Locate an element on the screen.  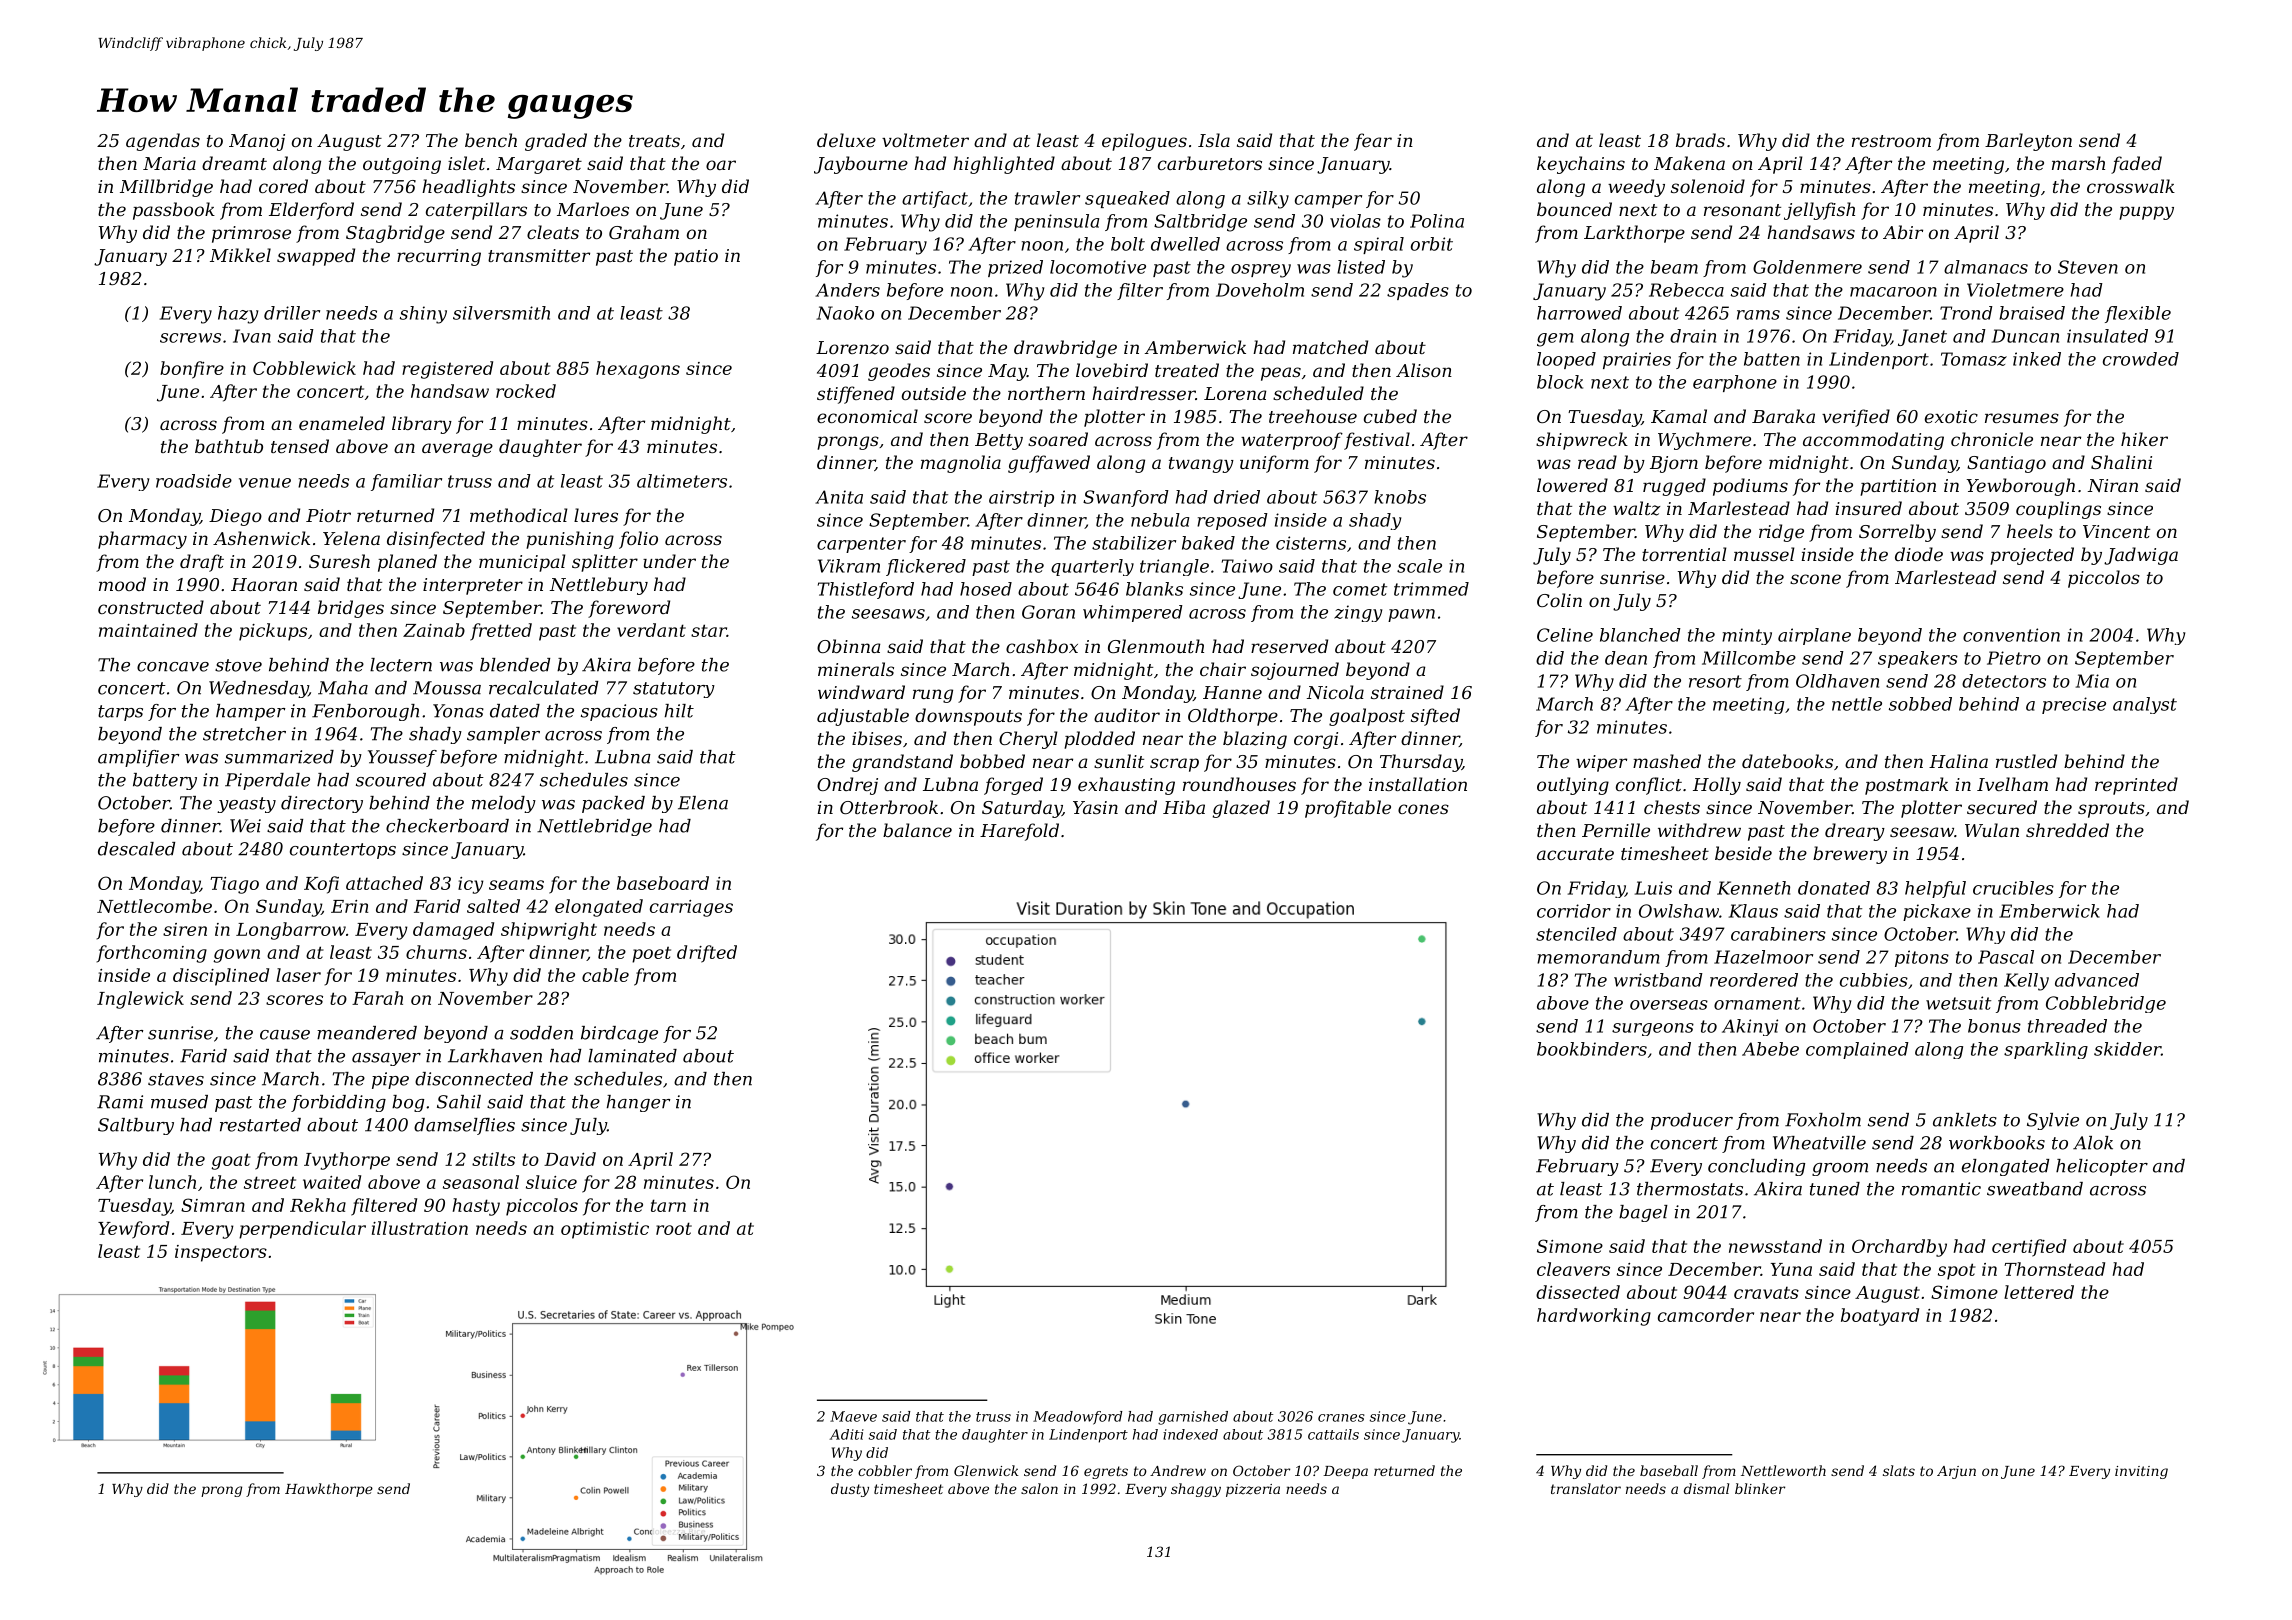
agendas is located at coordinates (163, 142).
